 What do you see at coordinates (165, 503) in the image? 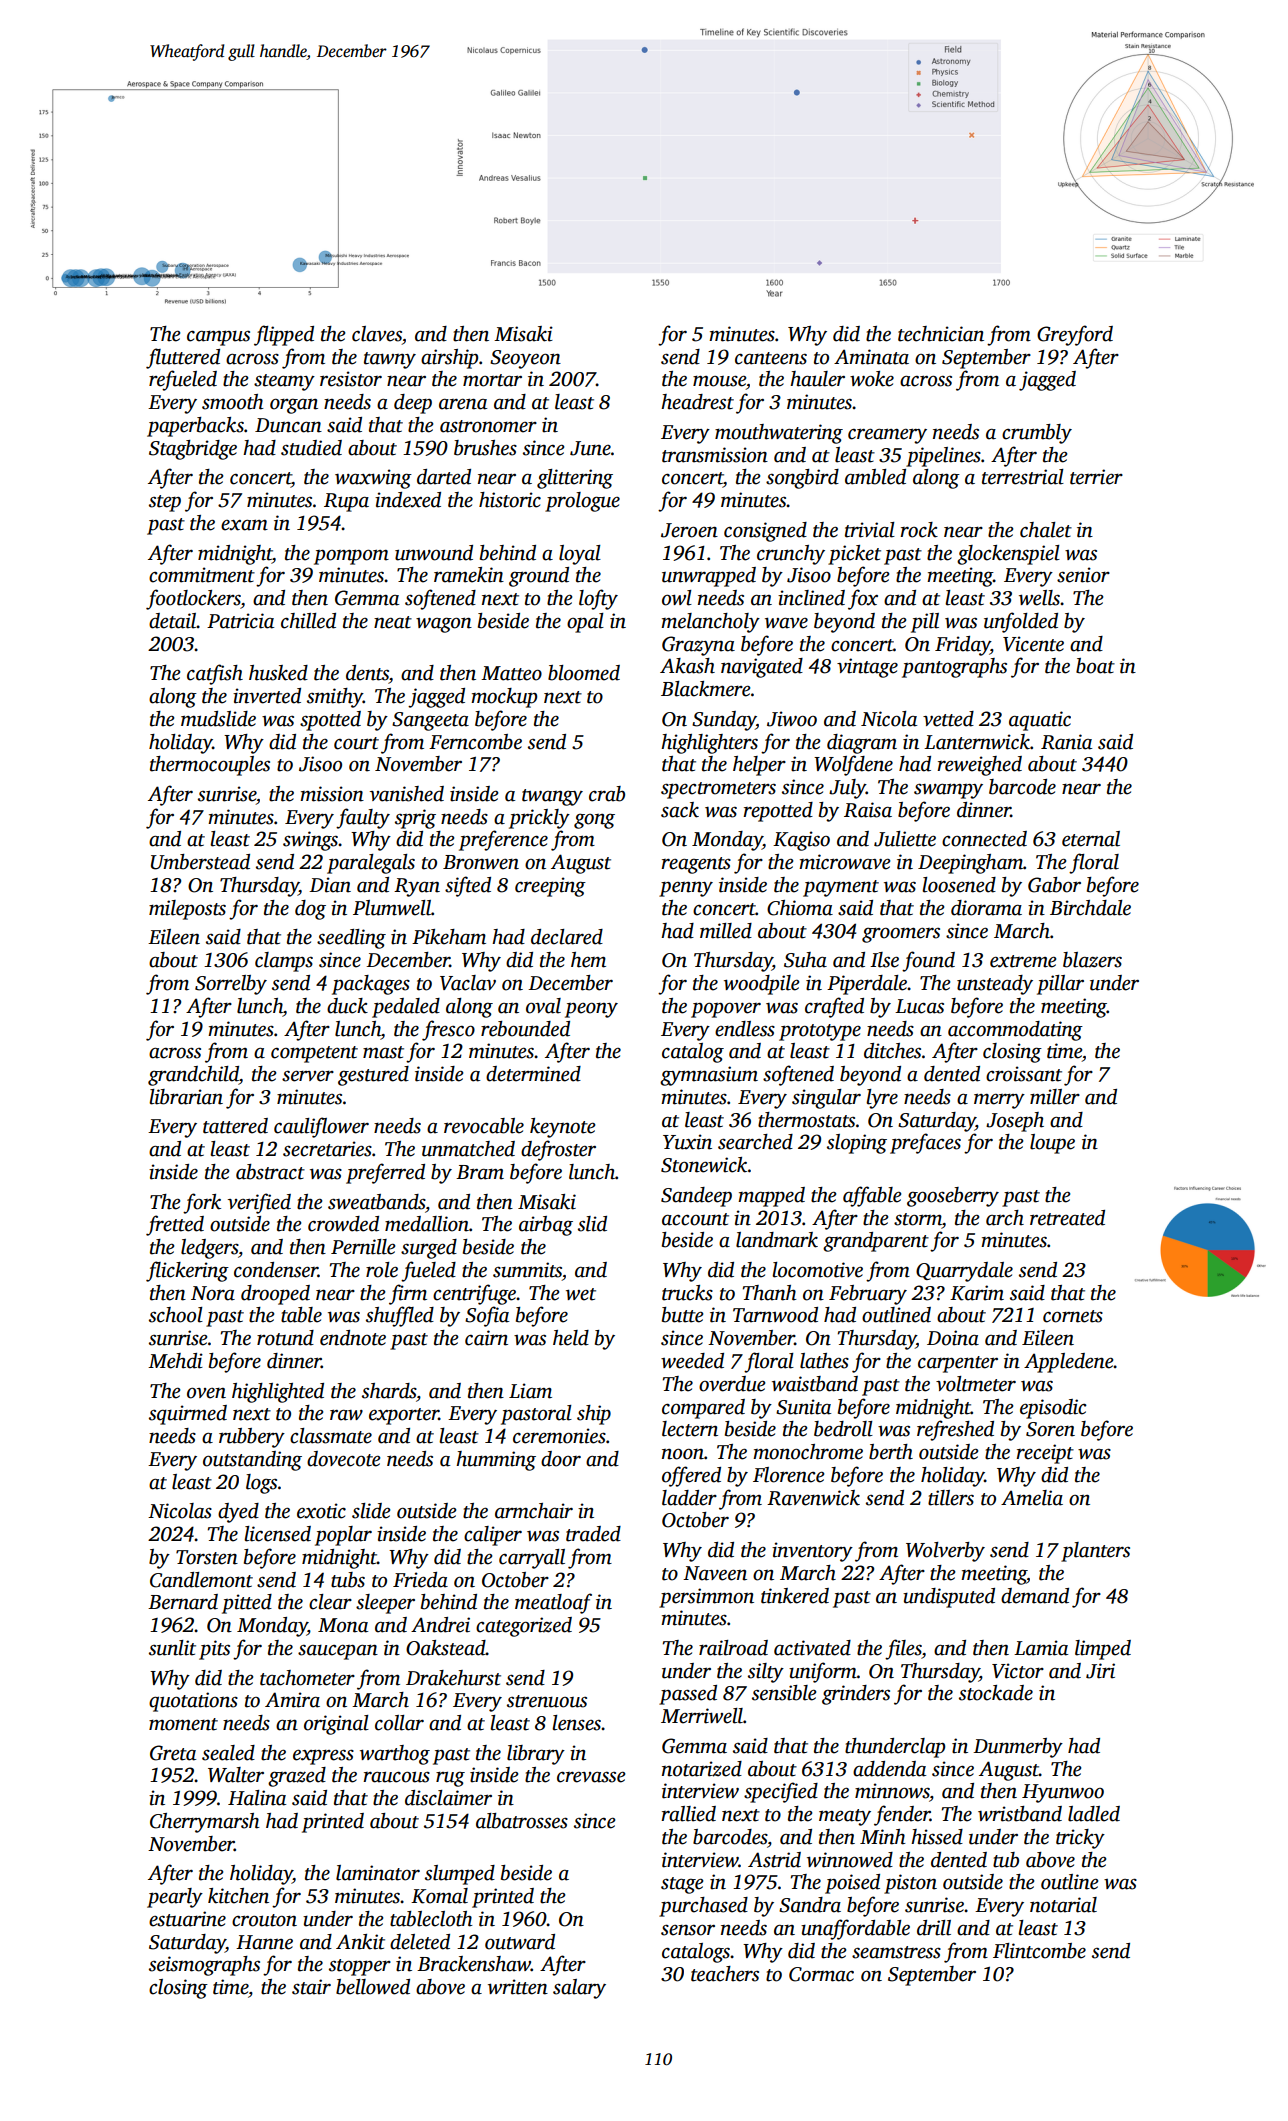
I see `step` at bounding box center [165, 503].
